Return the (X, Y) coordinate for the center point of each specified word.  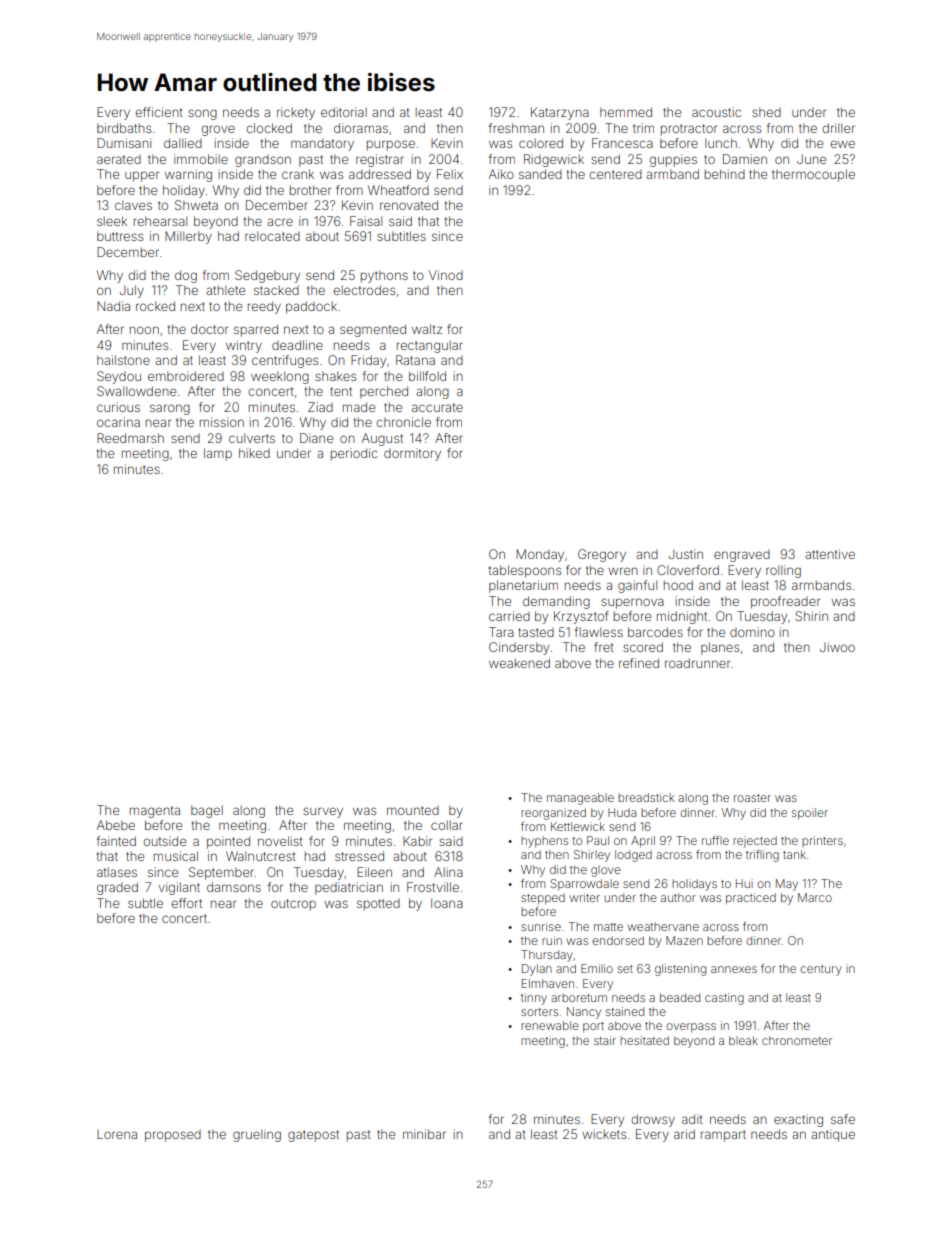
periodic (354, 454)
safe (843, 1119)
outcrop (293, 905)
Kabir (417, 841)
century (820, 970)
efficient (159, 112)
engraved (742, 556)
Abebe (116, 825)
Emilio (597, 968)
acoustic (716, 112)
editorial (344, 112)
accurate (437, 407)
